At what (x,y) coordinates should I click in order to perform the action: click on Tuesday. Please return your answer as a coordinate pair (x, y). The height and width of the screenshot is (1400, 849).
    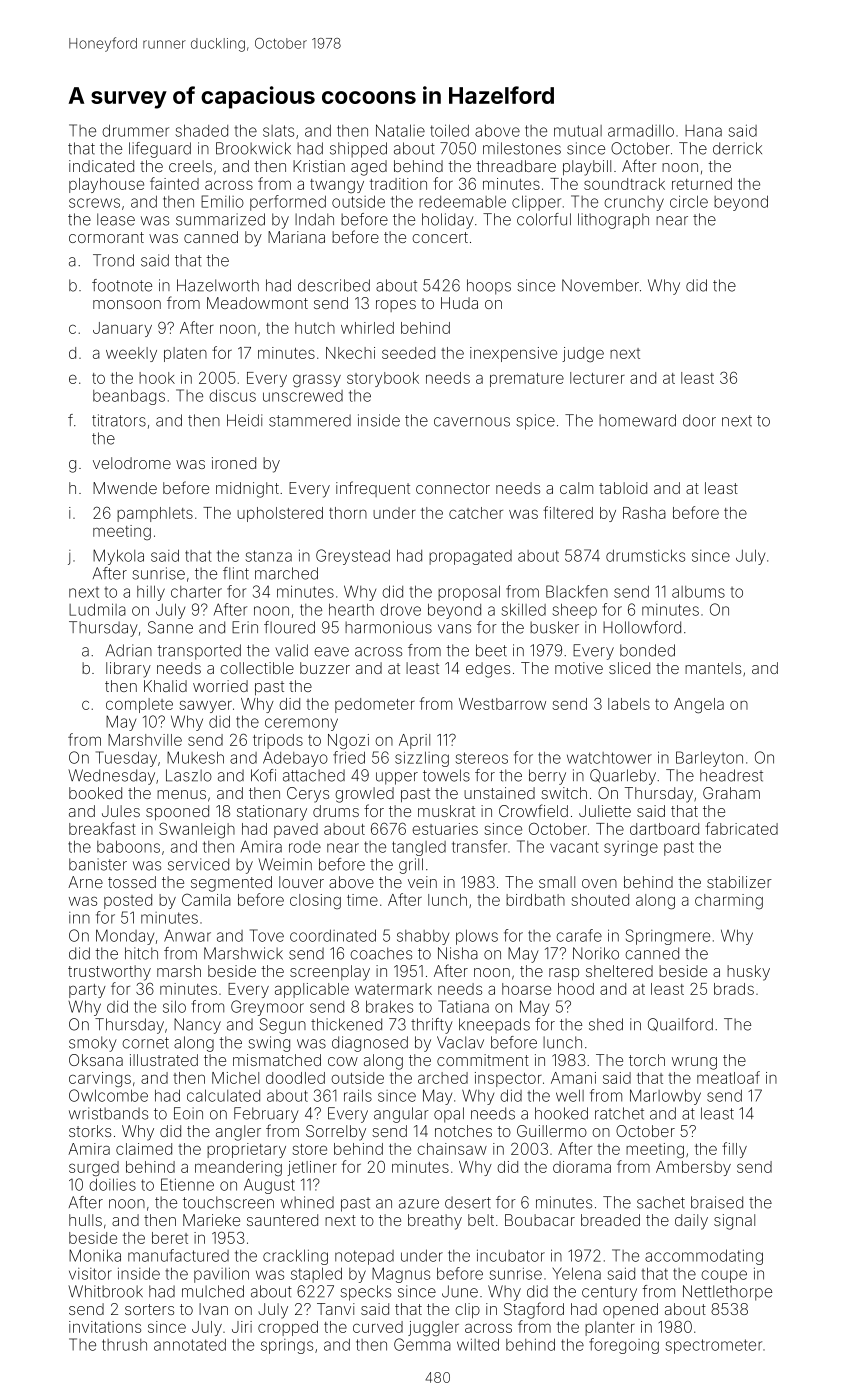
    Looking at the image, I should click on (126, 759).
